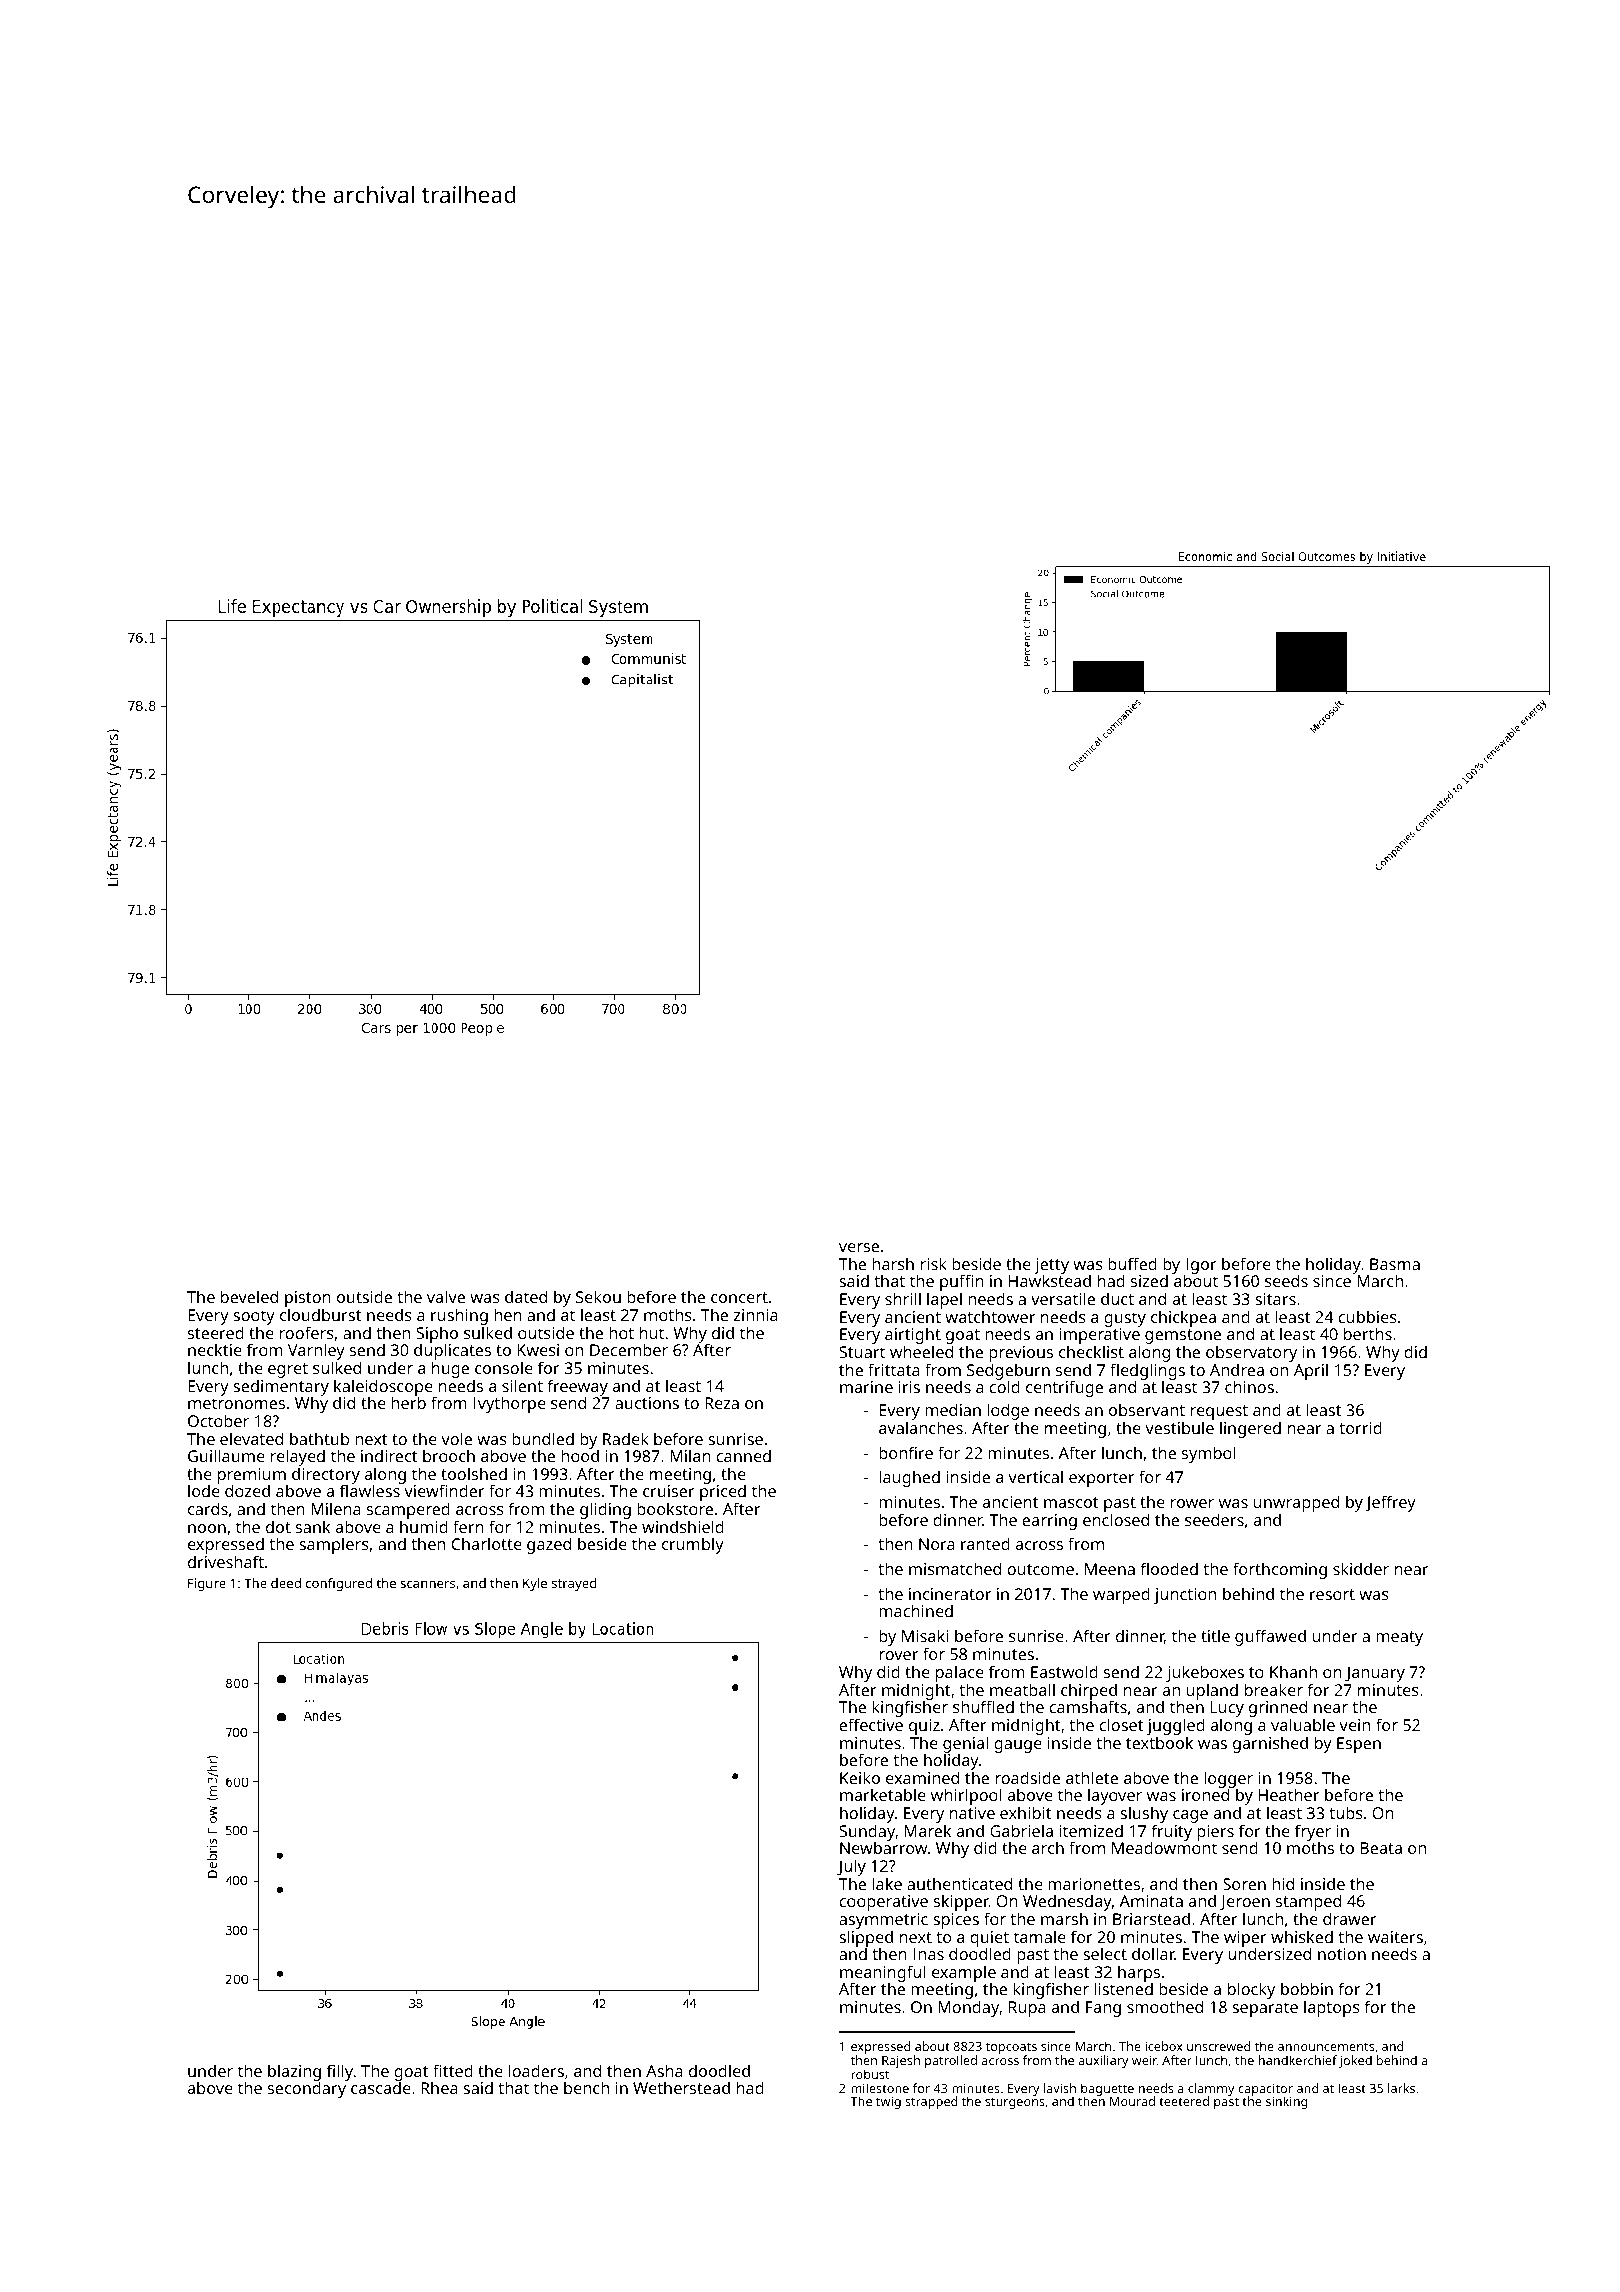 Image resolution: width=1620 pixels, height=2292 pixels. Describe the element at coordinates (307, 2090) in the screenshot. I see `secondary` at that location.
